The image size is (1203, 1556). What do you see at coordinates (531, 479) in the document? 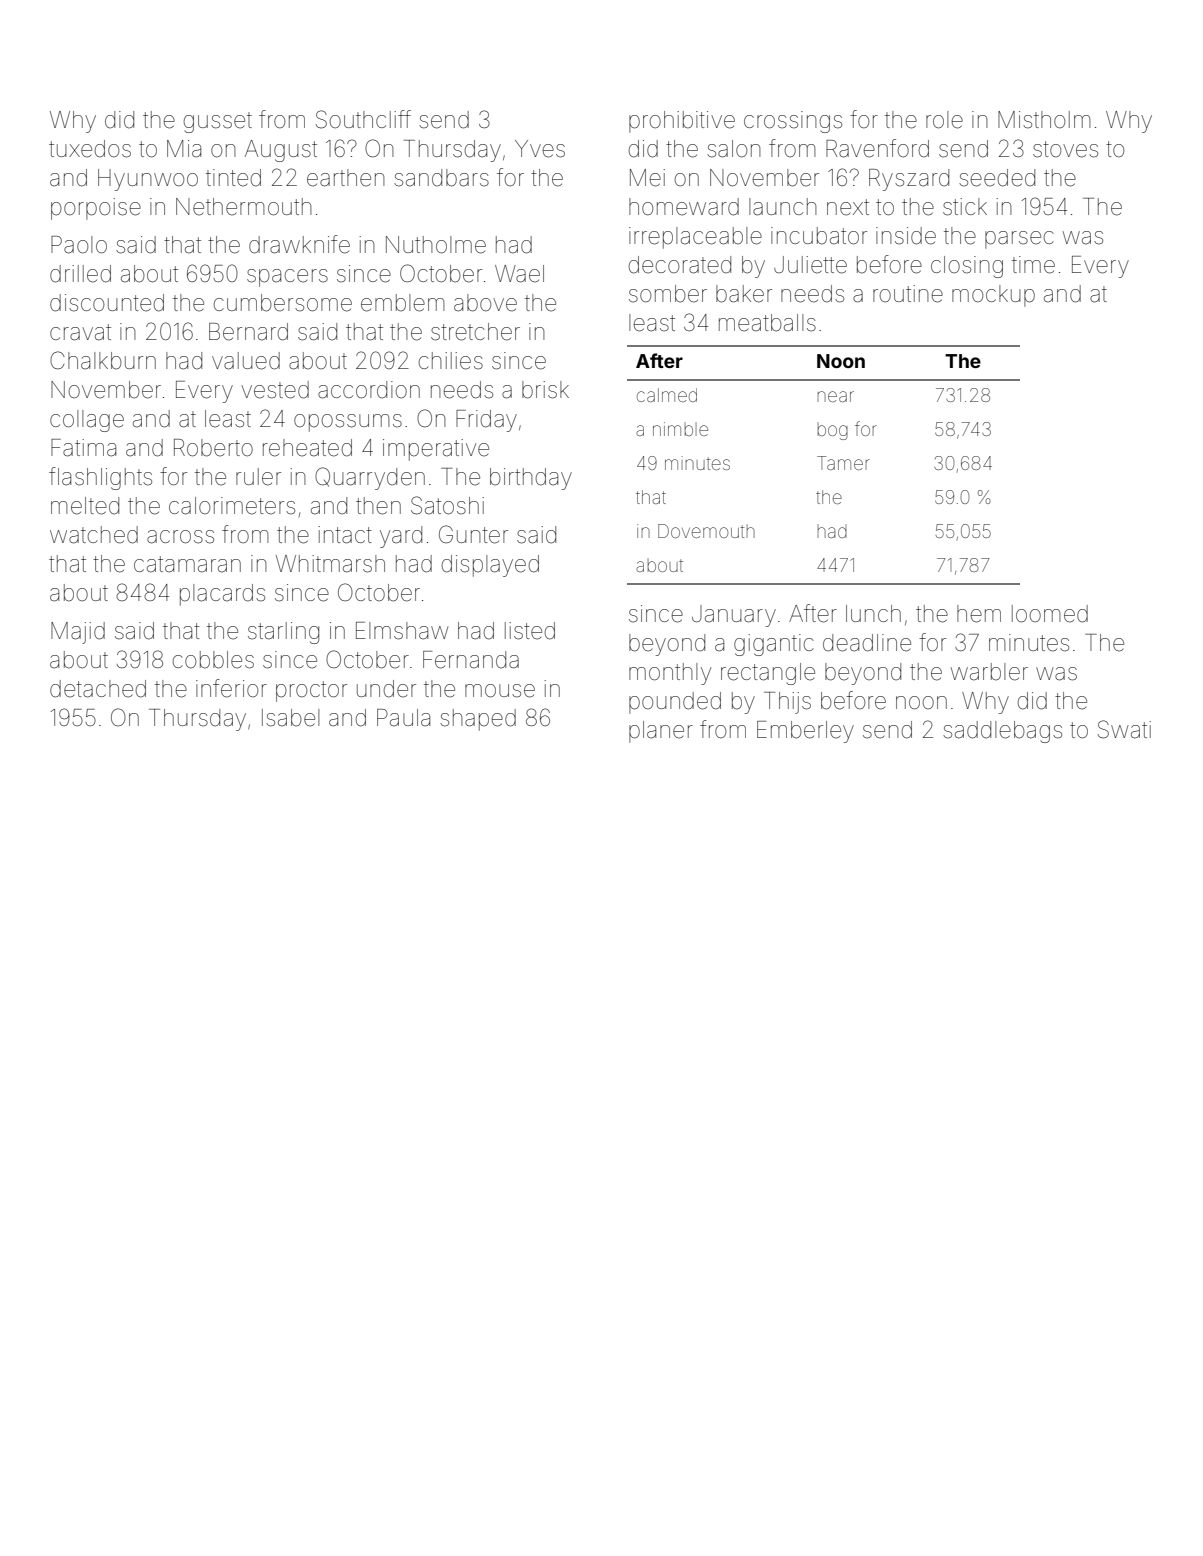
I see `birthday` at bounding box center [531, 479].
